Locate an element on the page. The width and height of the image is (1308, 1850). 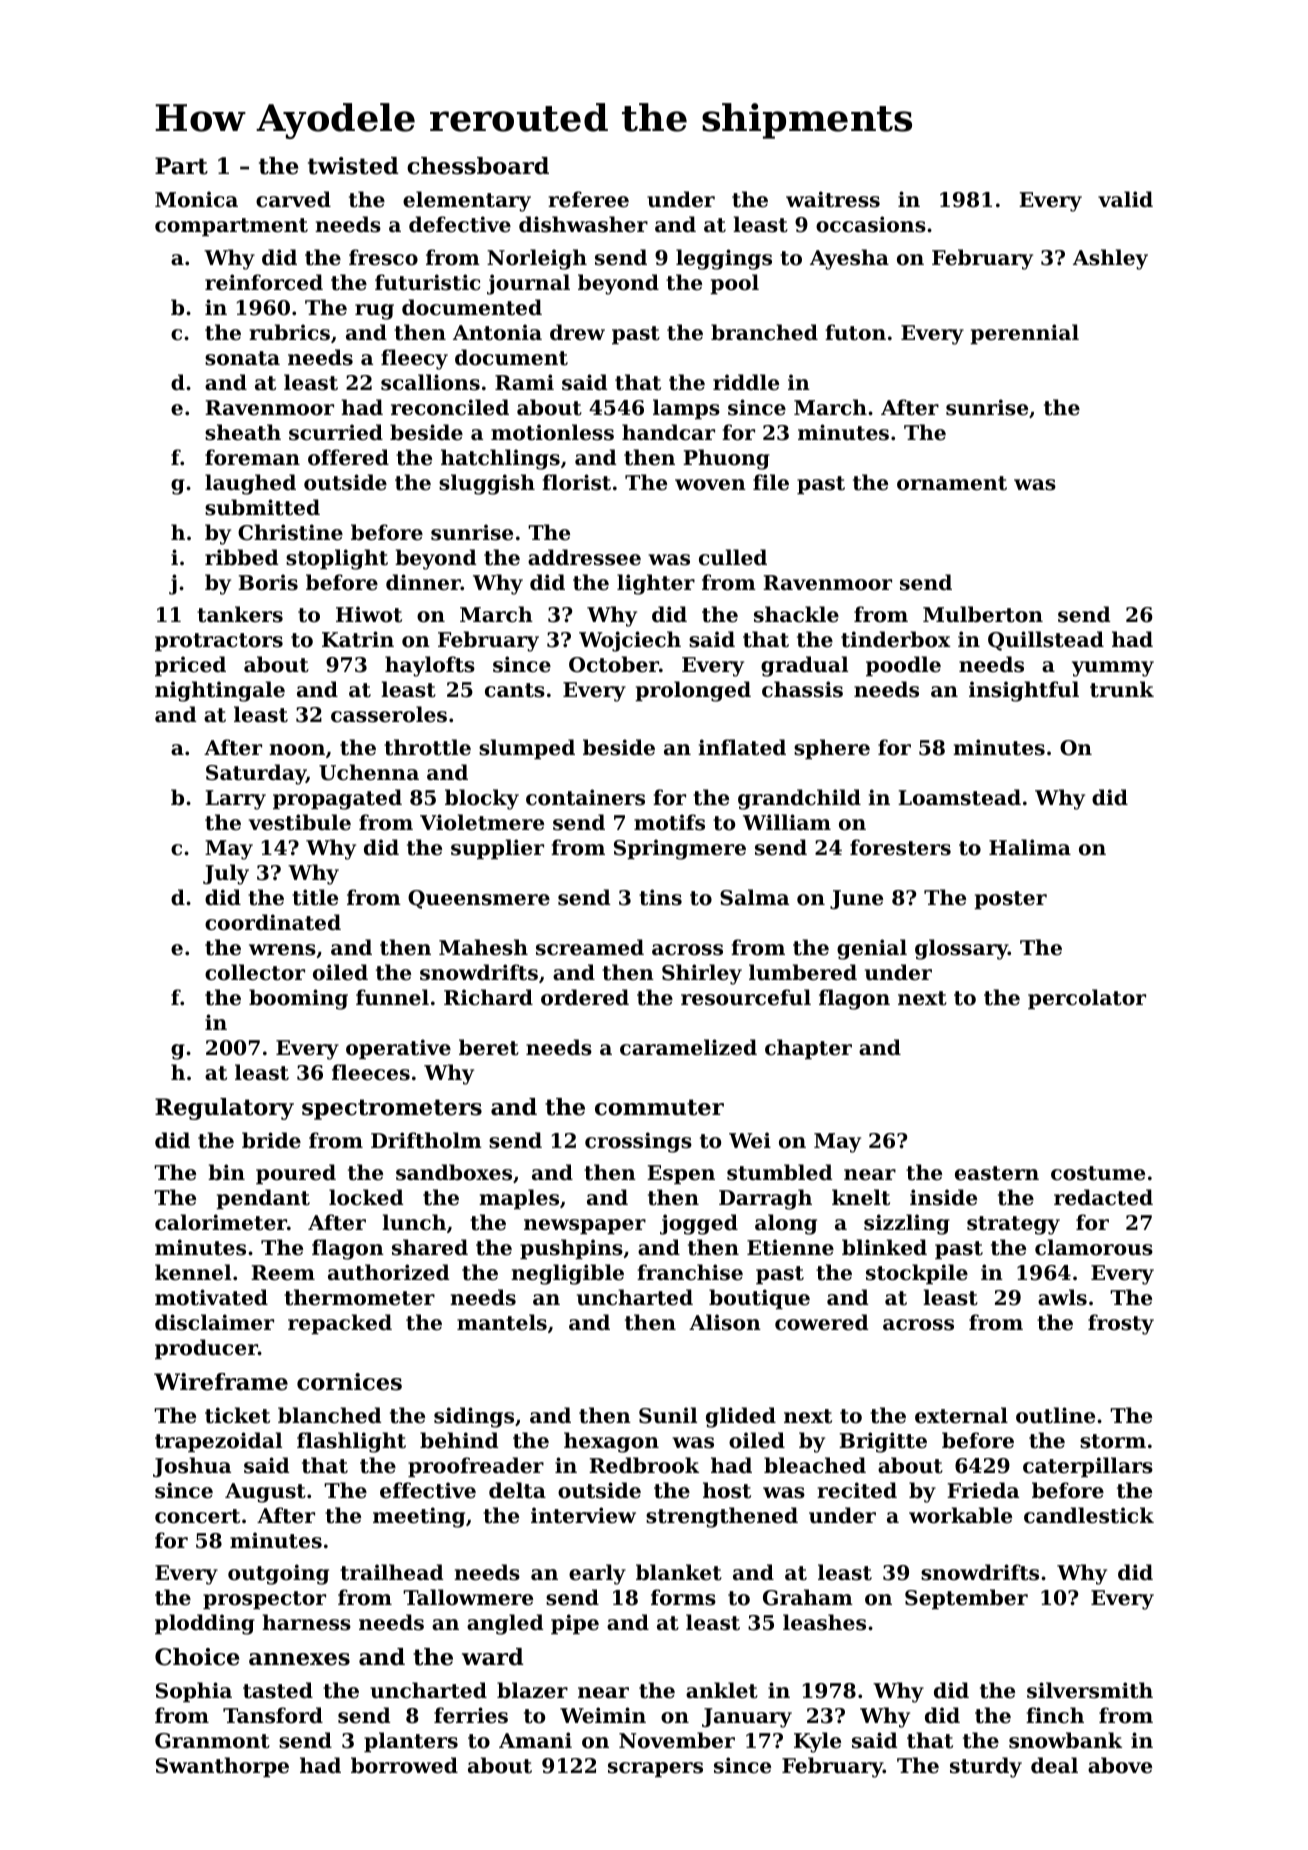
flashlight is located at coordinates (351, 1442).
